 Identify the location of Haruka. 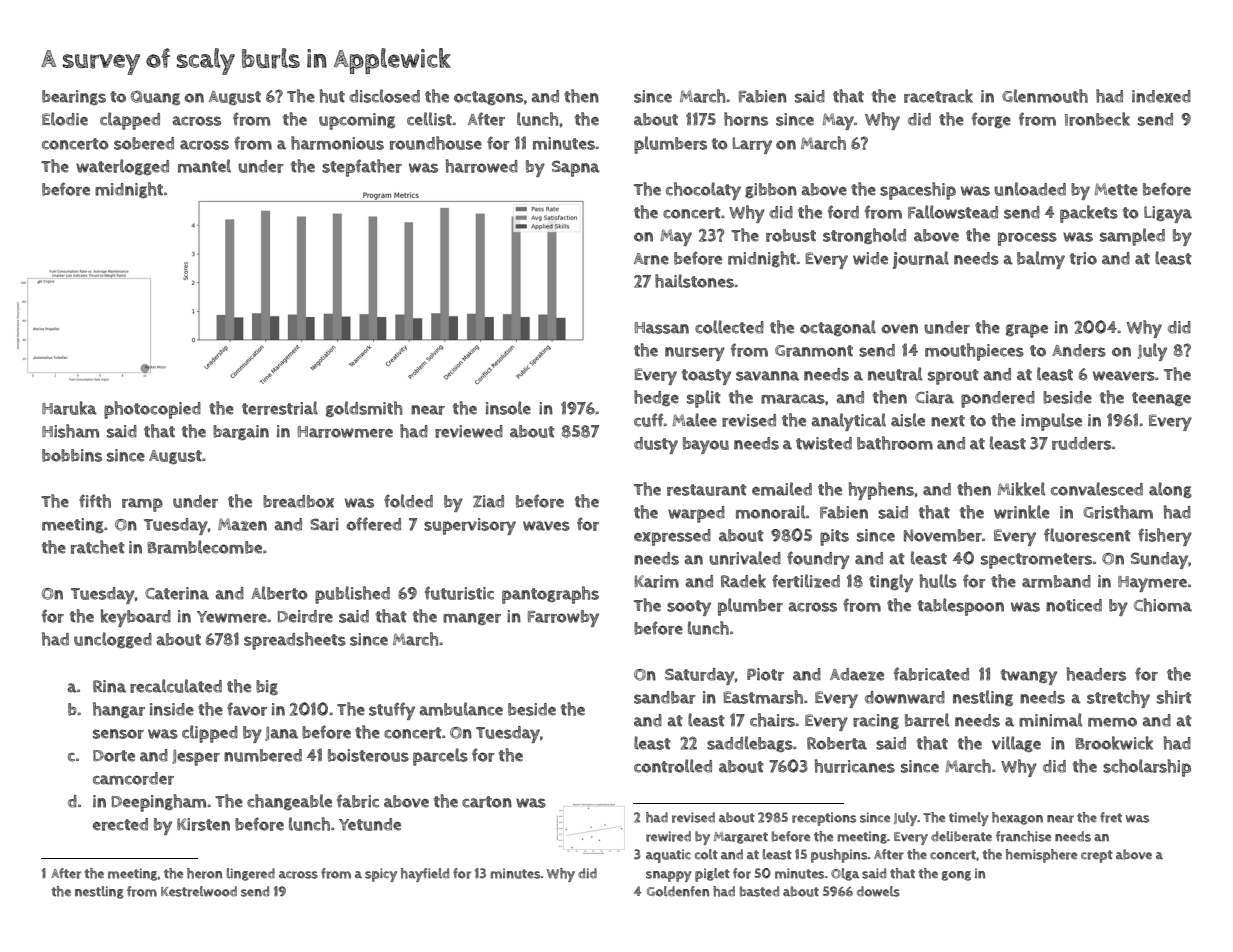
(69, 408).
